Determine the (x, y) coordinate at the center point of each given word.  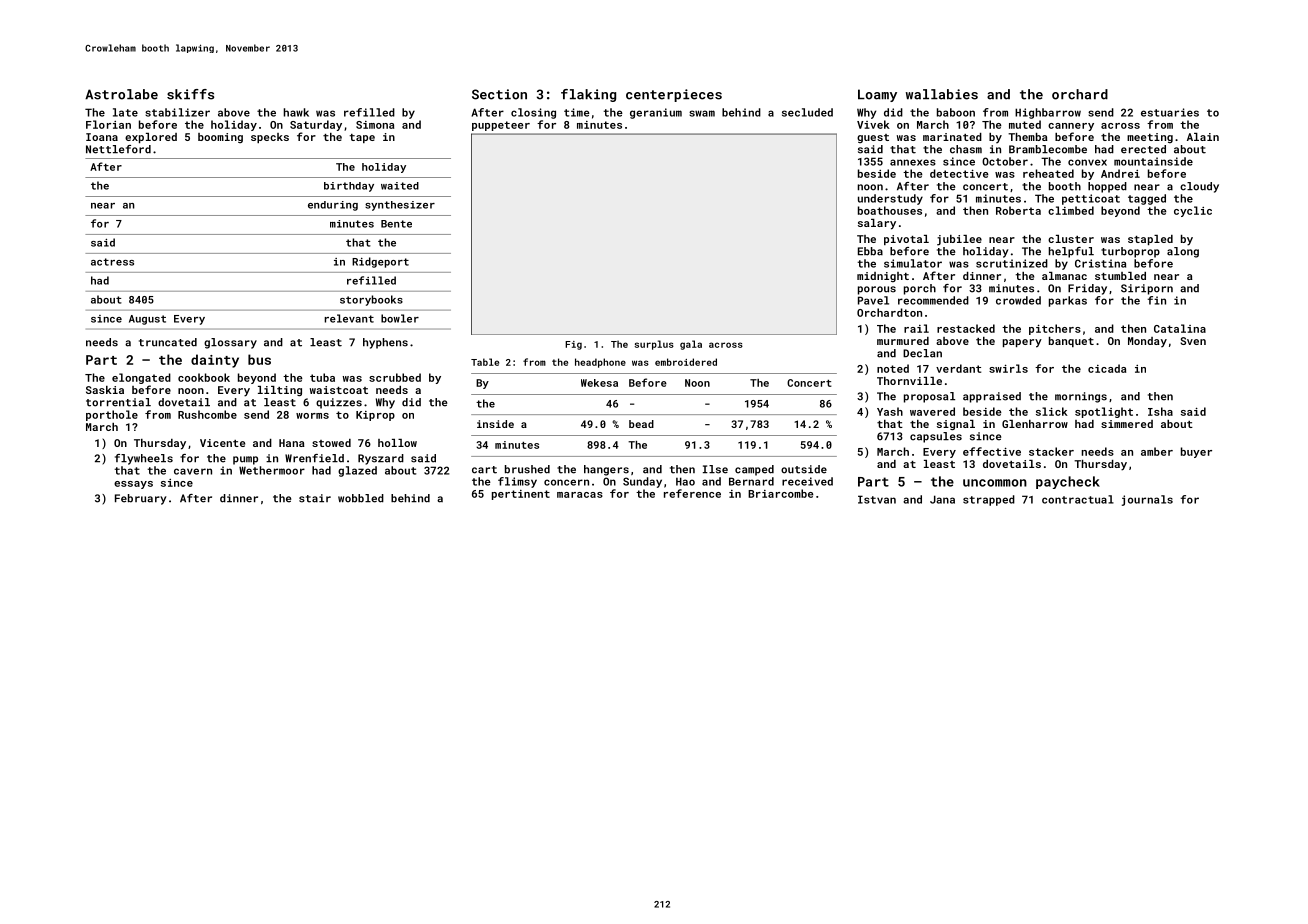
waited (400, 186)
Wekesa (599, 383)
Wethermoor (272, 470)
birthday (349, 187)
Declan (922, 353)
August (147, 320)
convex (1087, 162)
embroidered (686, 362)
